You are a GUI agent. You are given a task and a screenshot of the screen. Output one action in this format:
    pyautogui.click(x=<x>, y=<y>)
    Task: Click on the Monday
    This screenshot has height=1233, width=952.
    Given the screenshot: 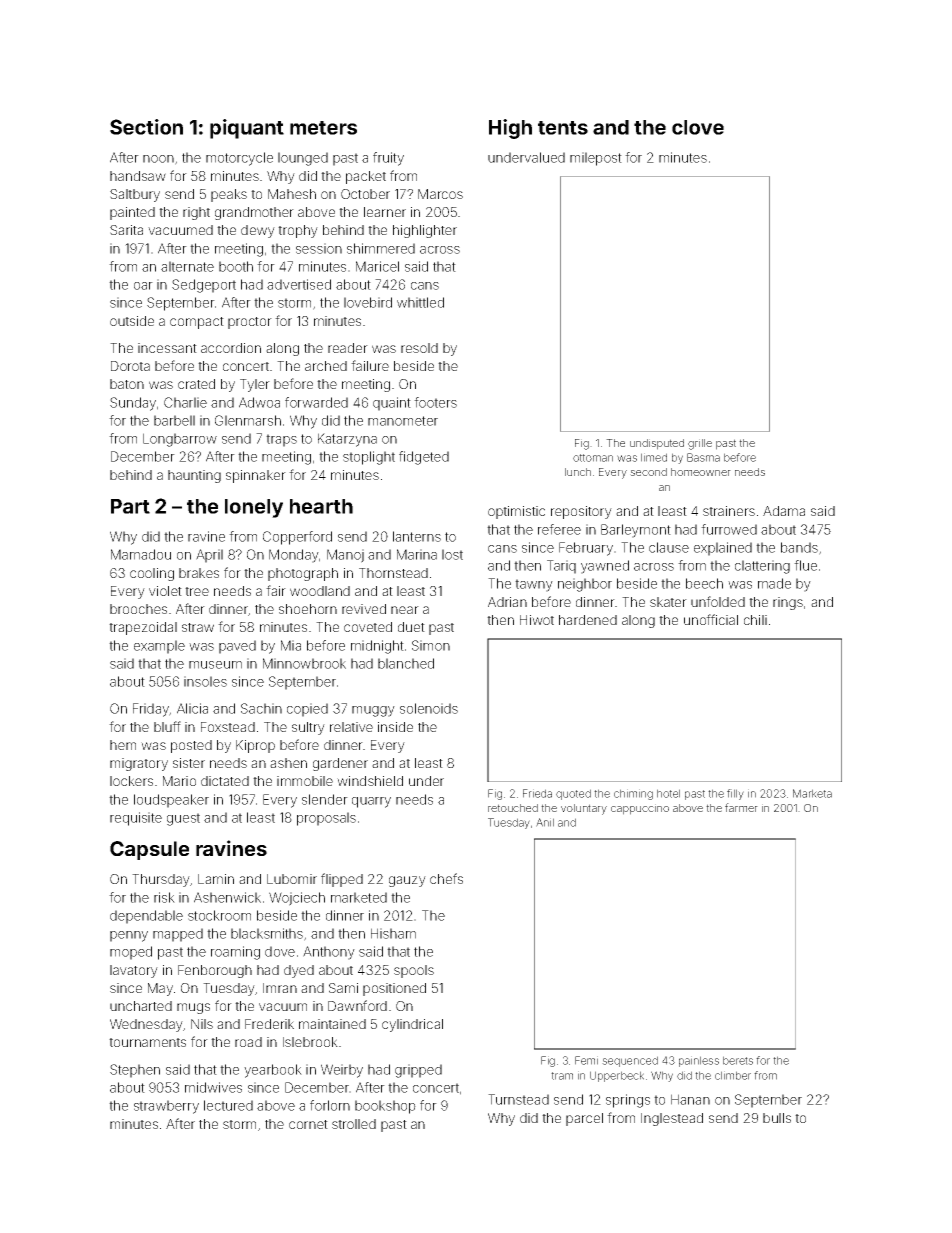 What is the action you would take?
    pyautogui.click(x=294, y=556)
